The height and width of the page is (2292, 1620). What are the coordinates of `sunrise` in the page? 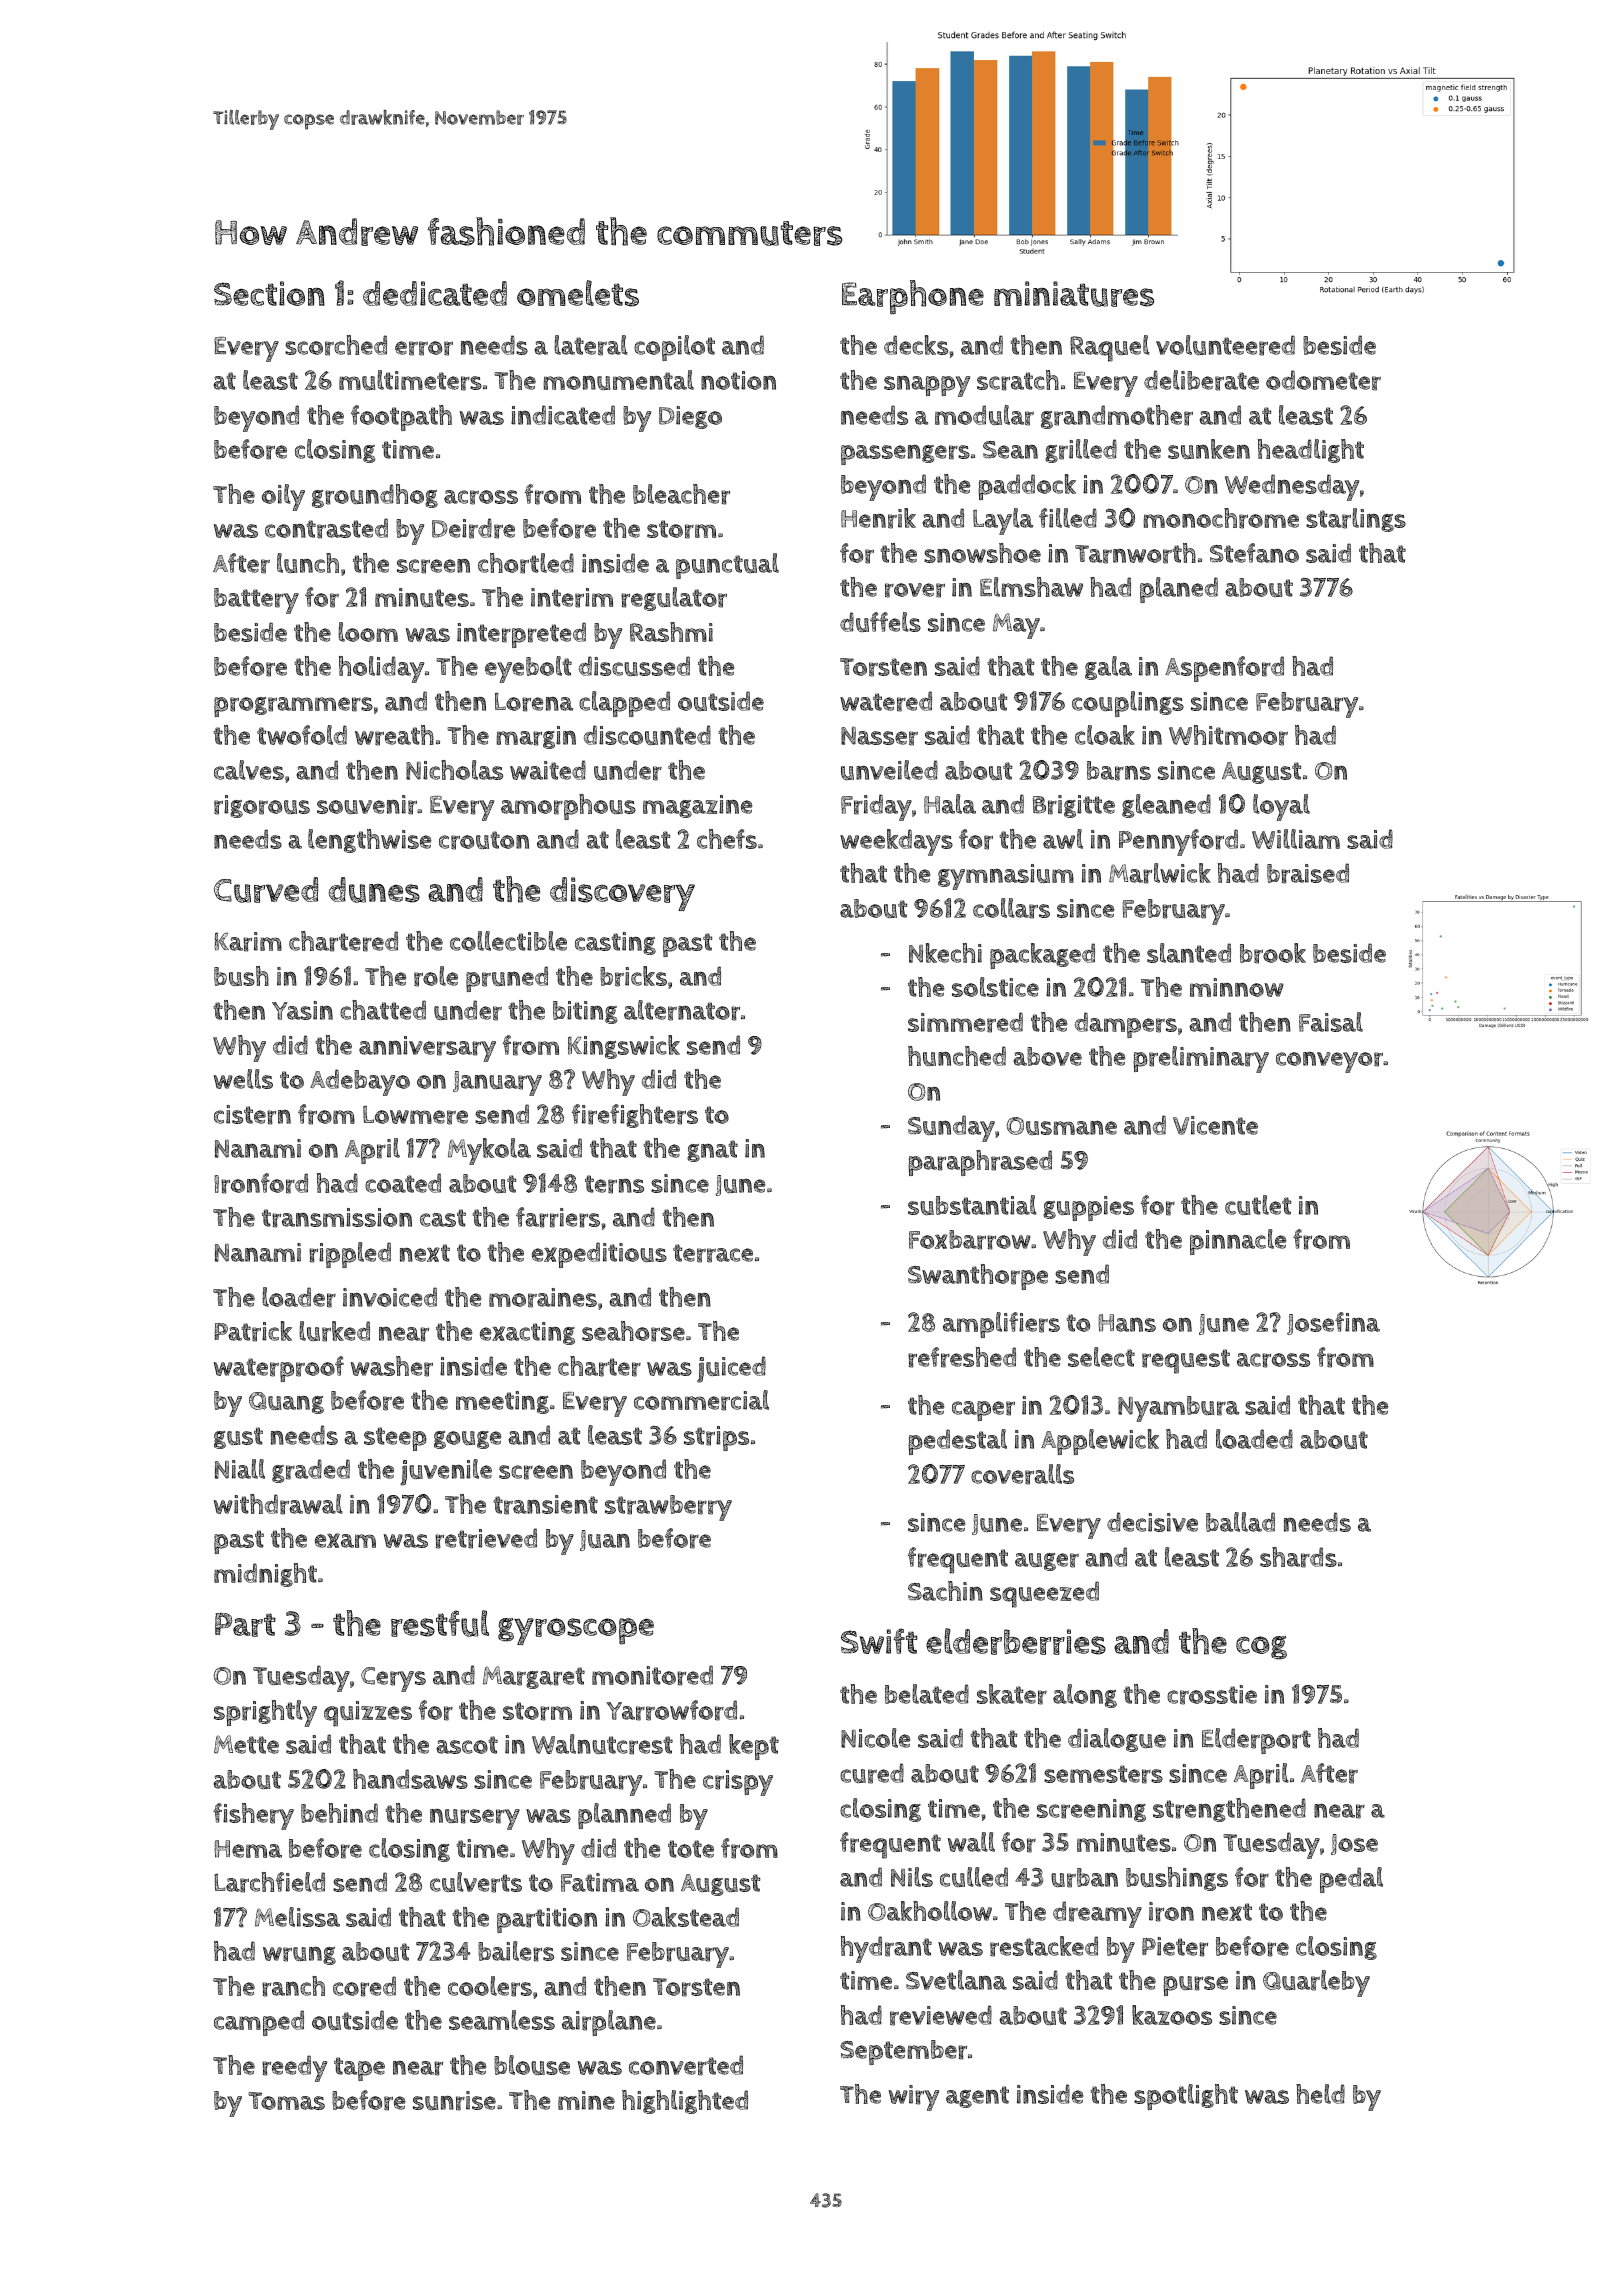 It's located at (454, 2101).
